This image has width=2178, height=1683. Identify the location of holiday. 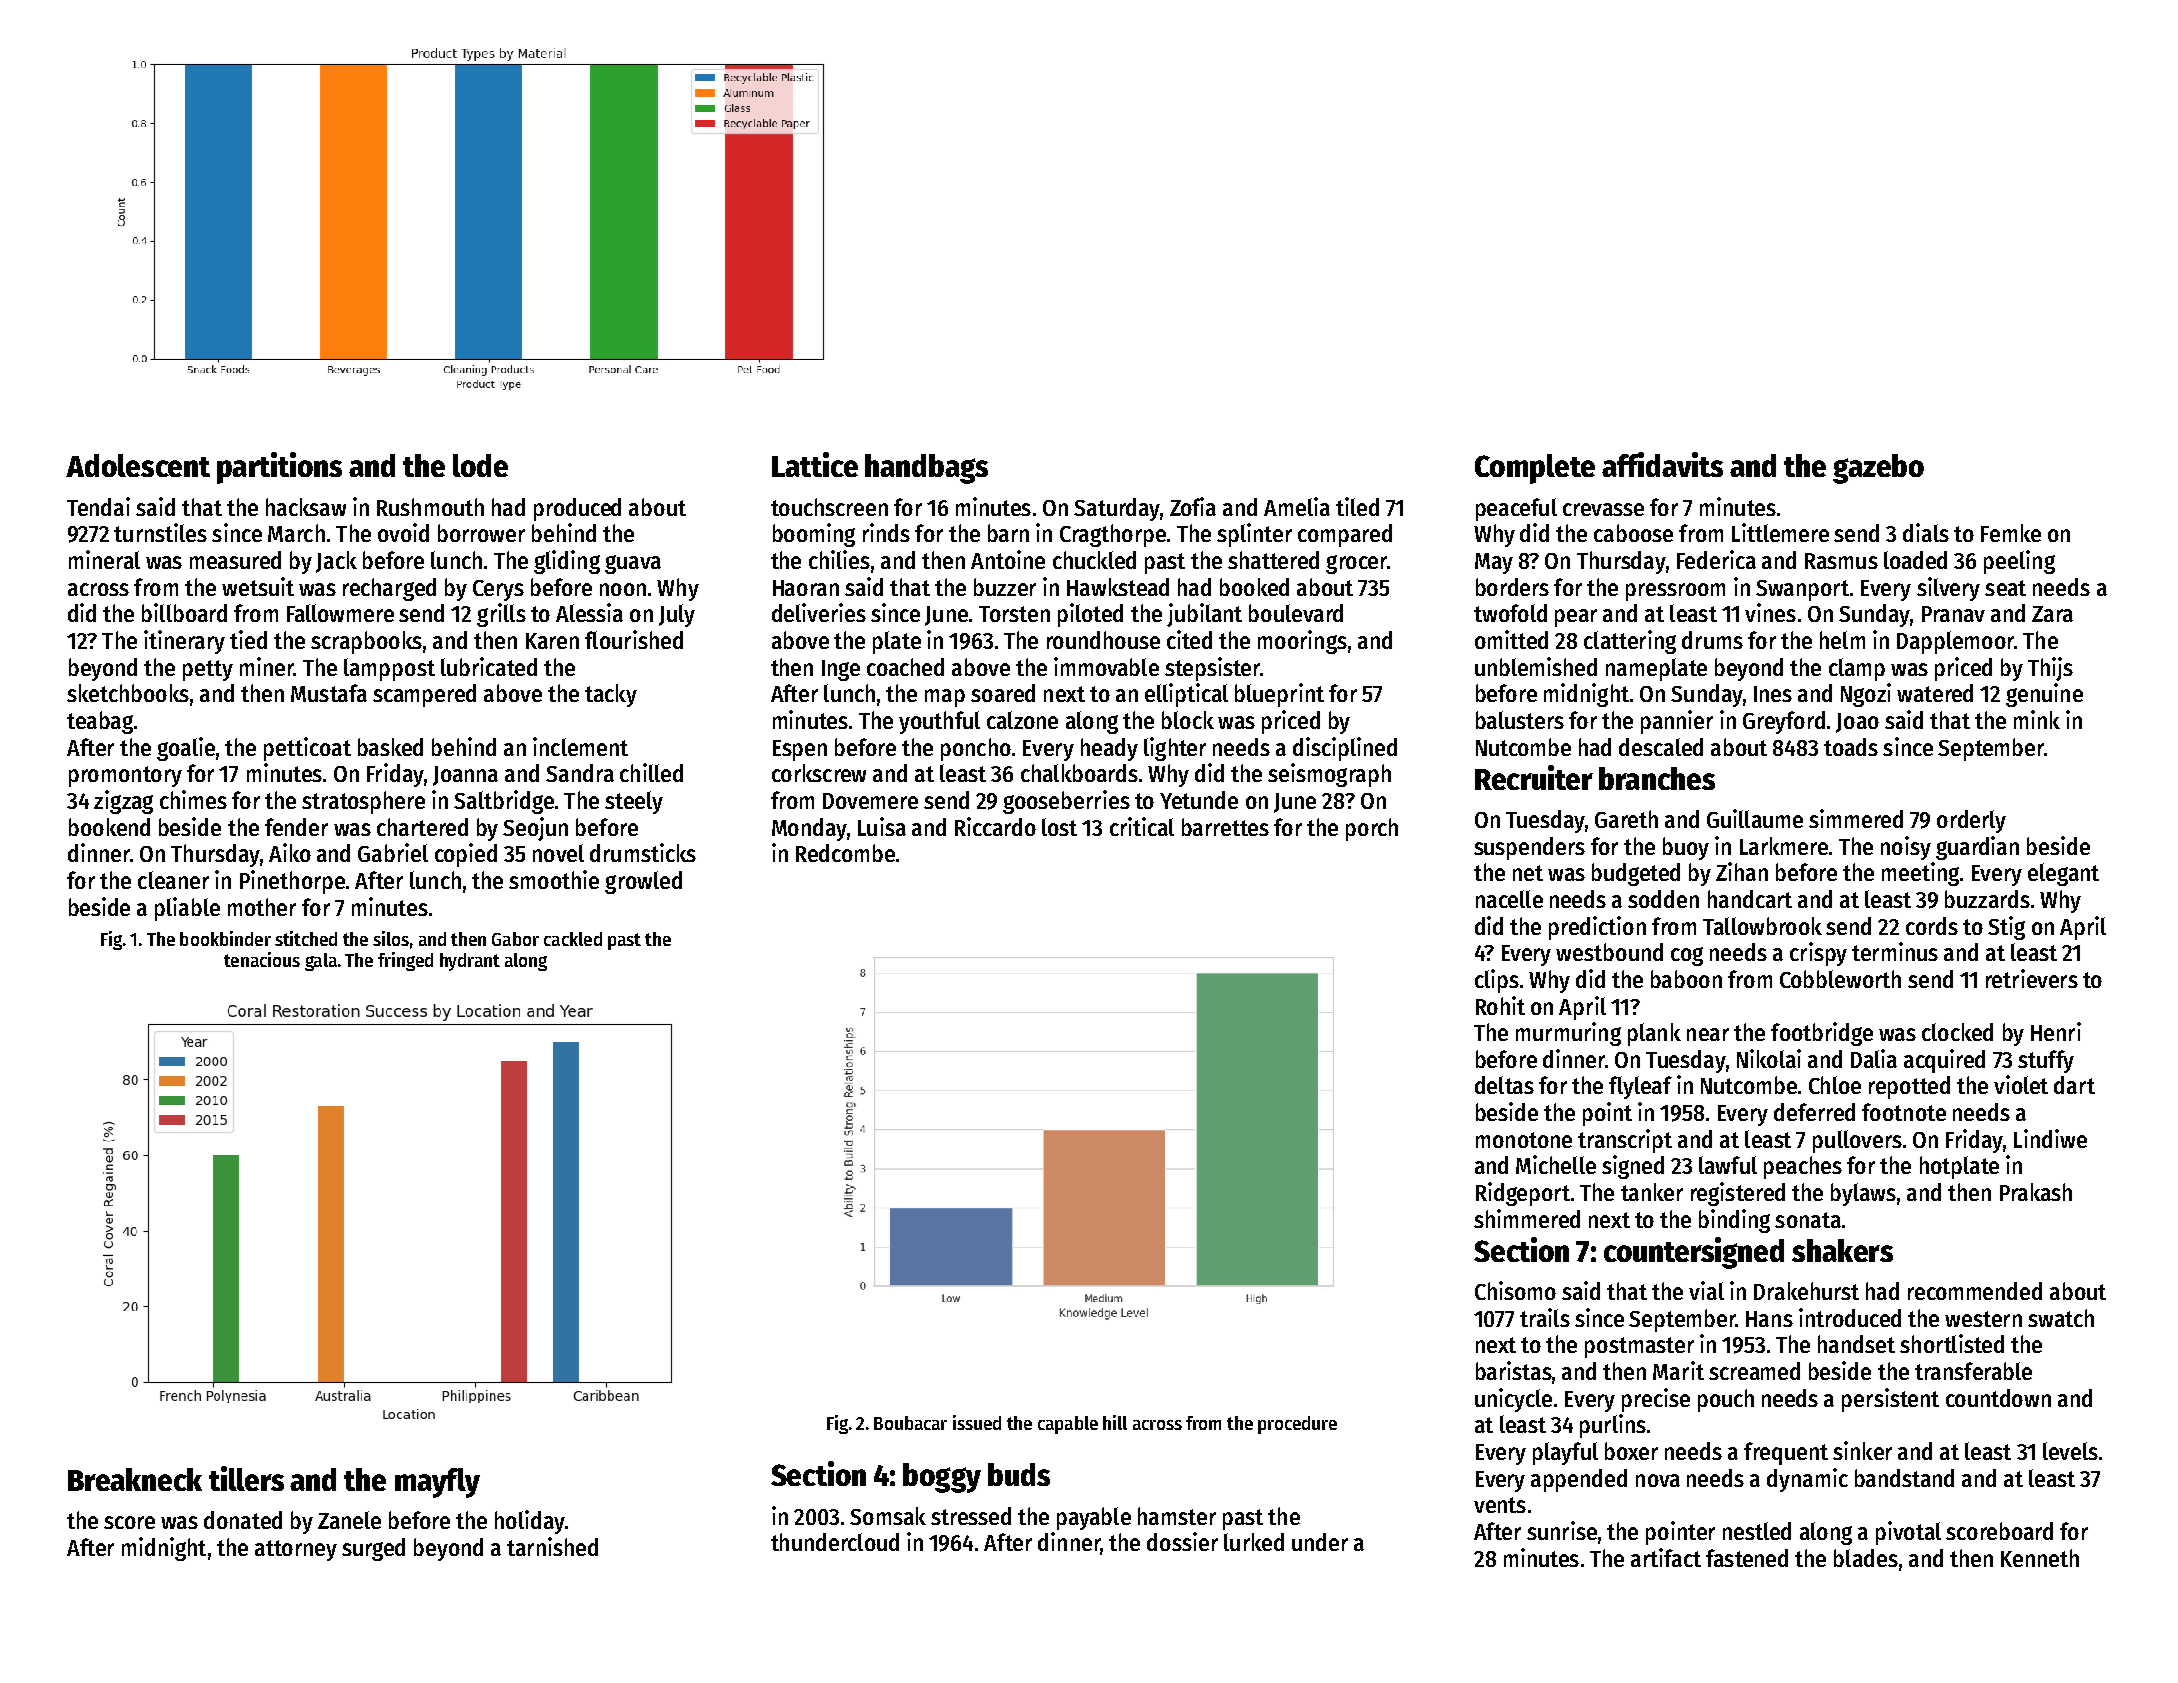
(530, 1522).
